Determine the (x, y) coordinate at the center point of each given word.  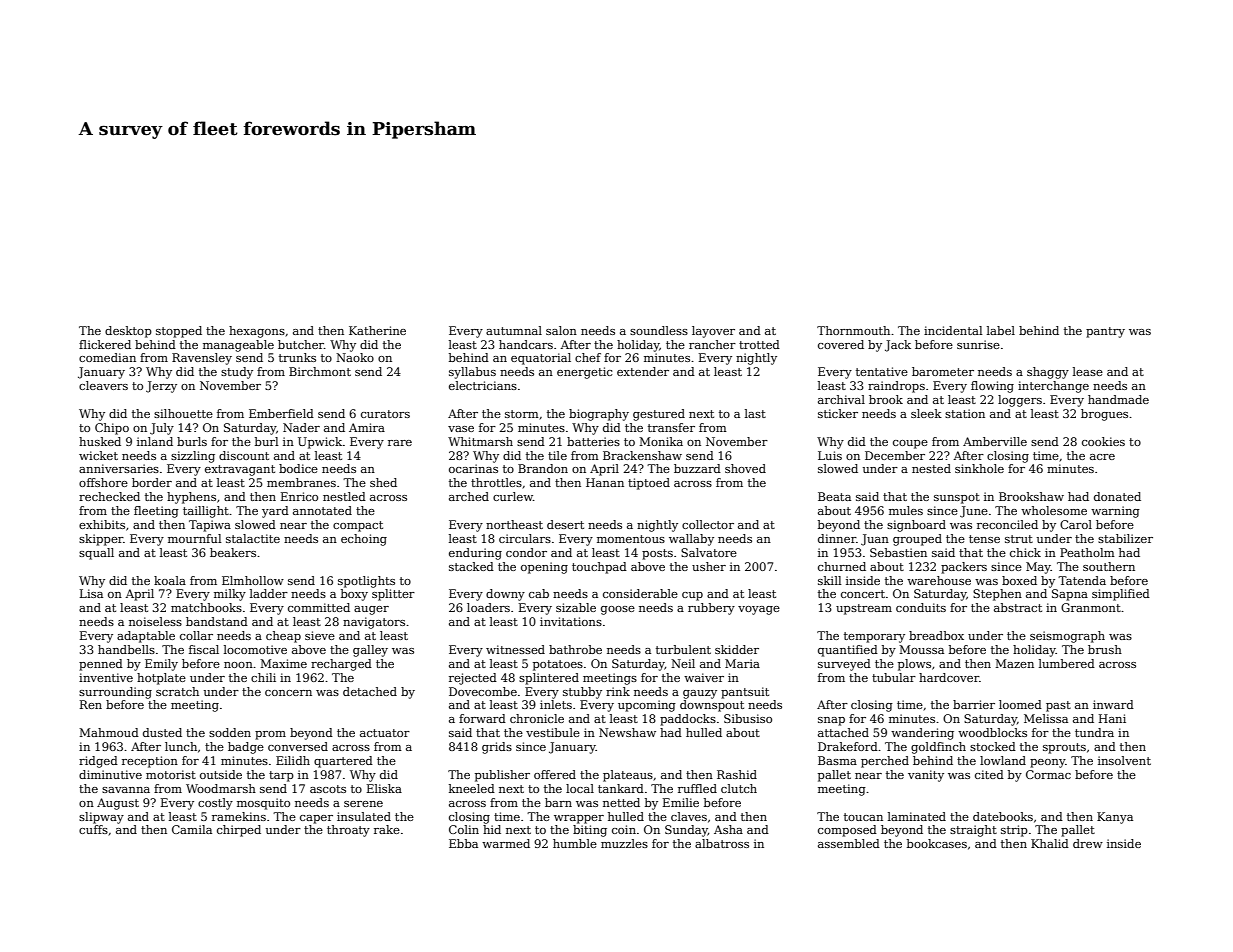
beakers (233, 552)
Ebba (463, 843)
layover (713, 332)
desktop (128, 332)
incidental (953, 330)
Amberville (995, 441)
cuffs (93, 829)
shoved (745, 468)
